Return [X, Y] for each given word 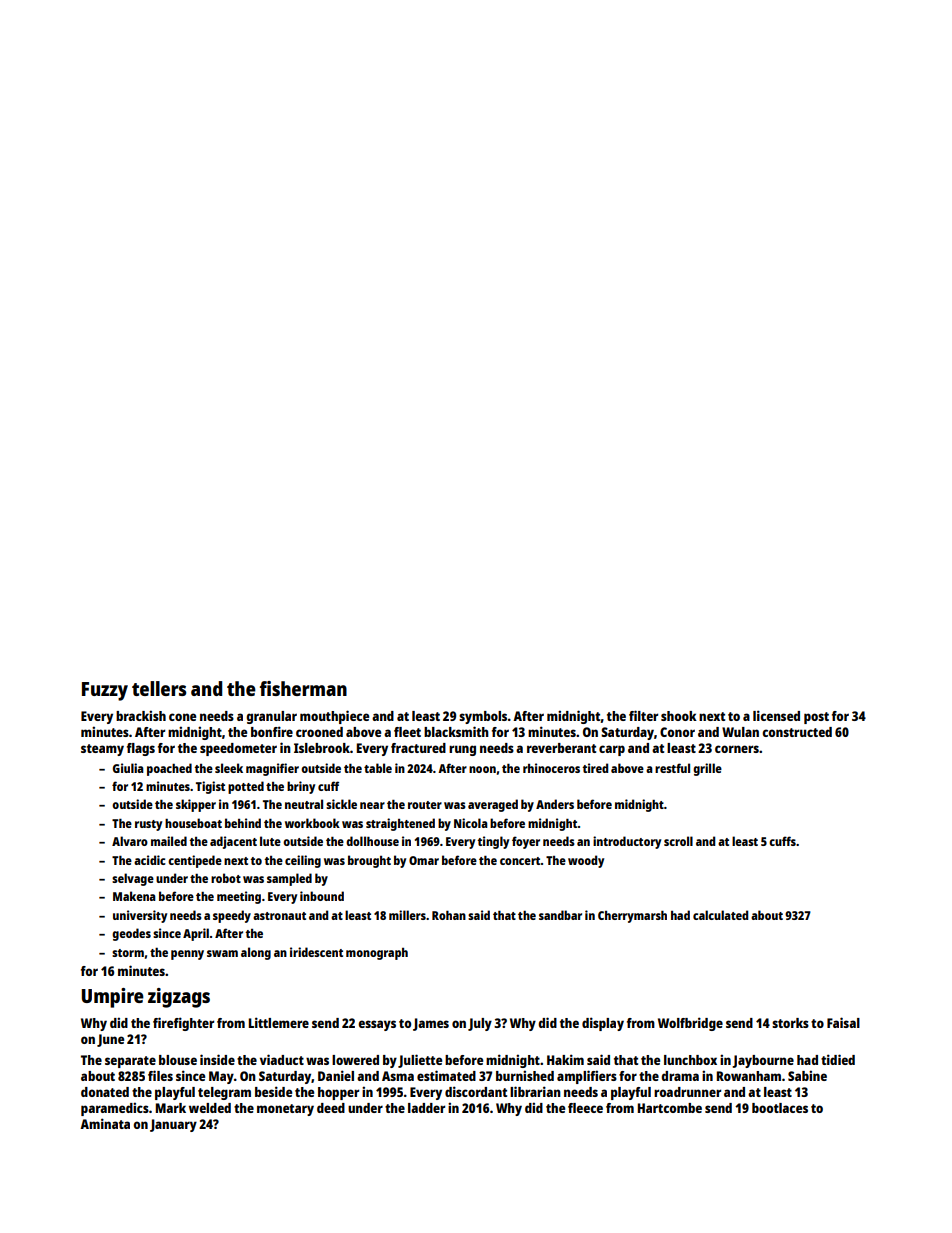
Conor [677, 732]
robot [226, 878]
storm [128, 953]
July [480, 1024]
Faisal [843, 1022]
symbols [483, 717]
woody [586, 861]
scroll [678, 841]
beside [273, 1091]
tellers [159, 688]
